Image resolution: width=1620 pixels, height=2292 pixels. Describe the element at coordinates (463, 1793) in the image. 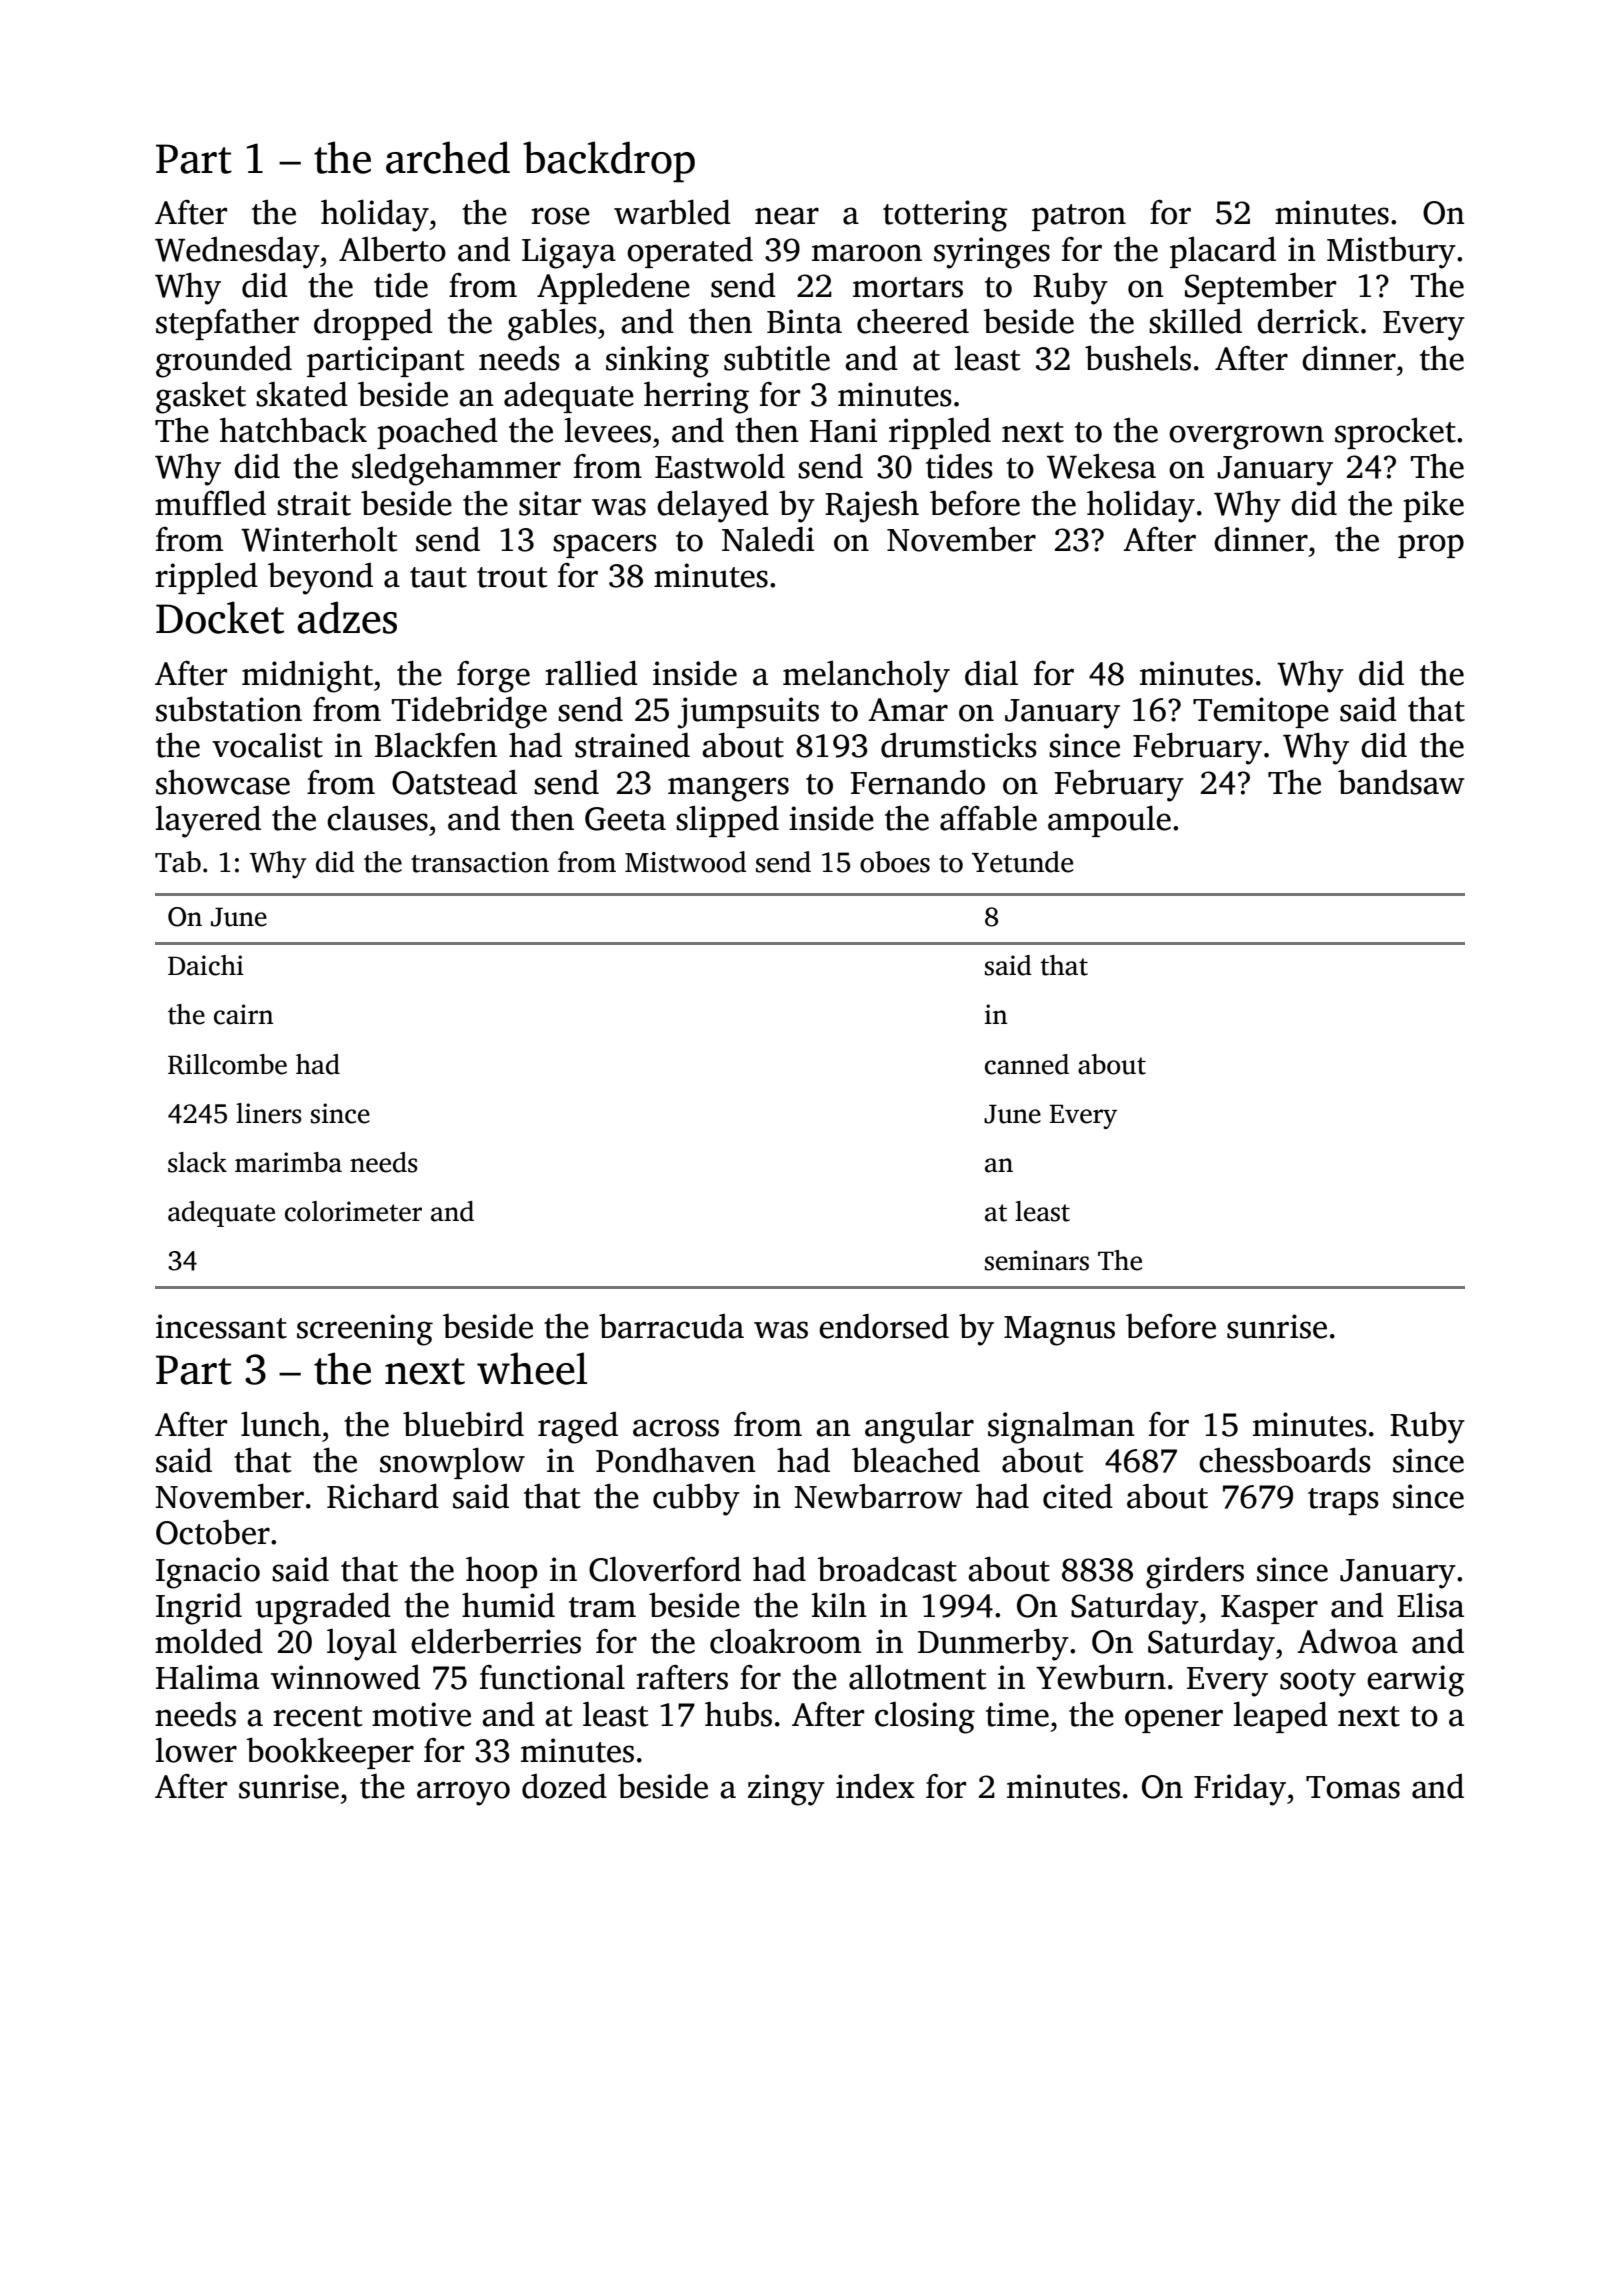

I see `arroyo` at that location.
